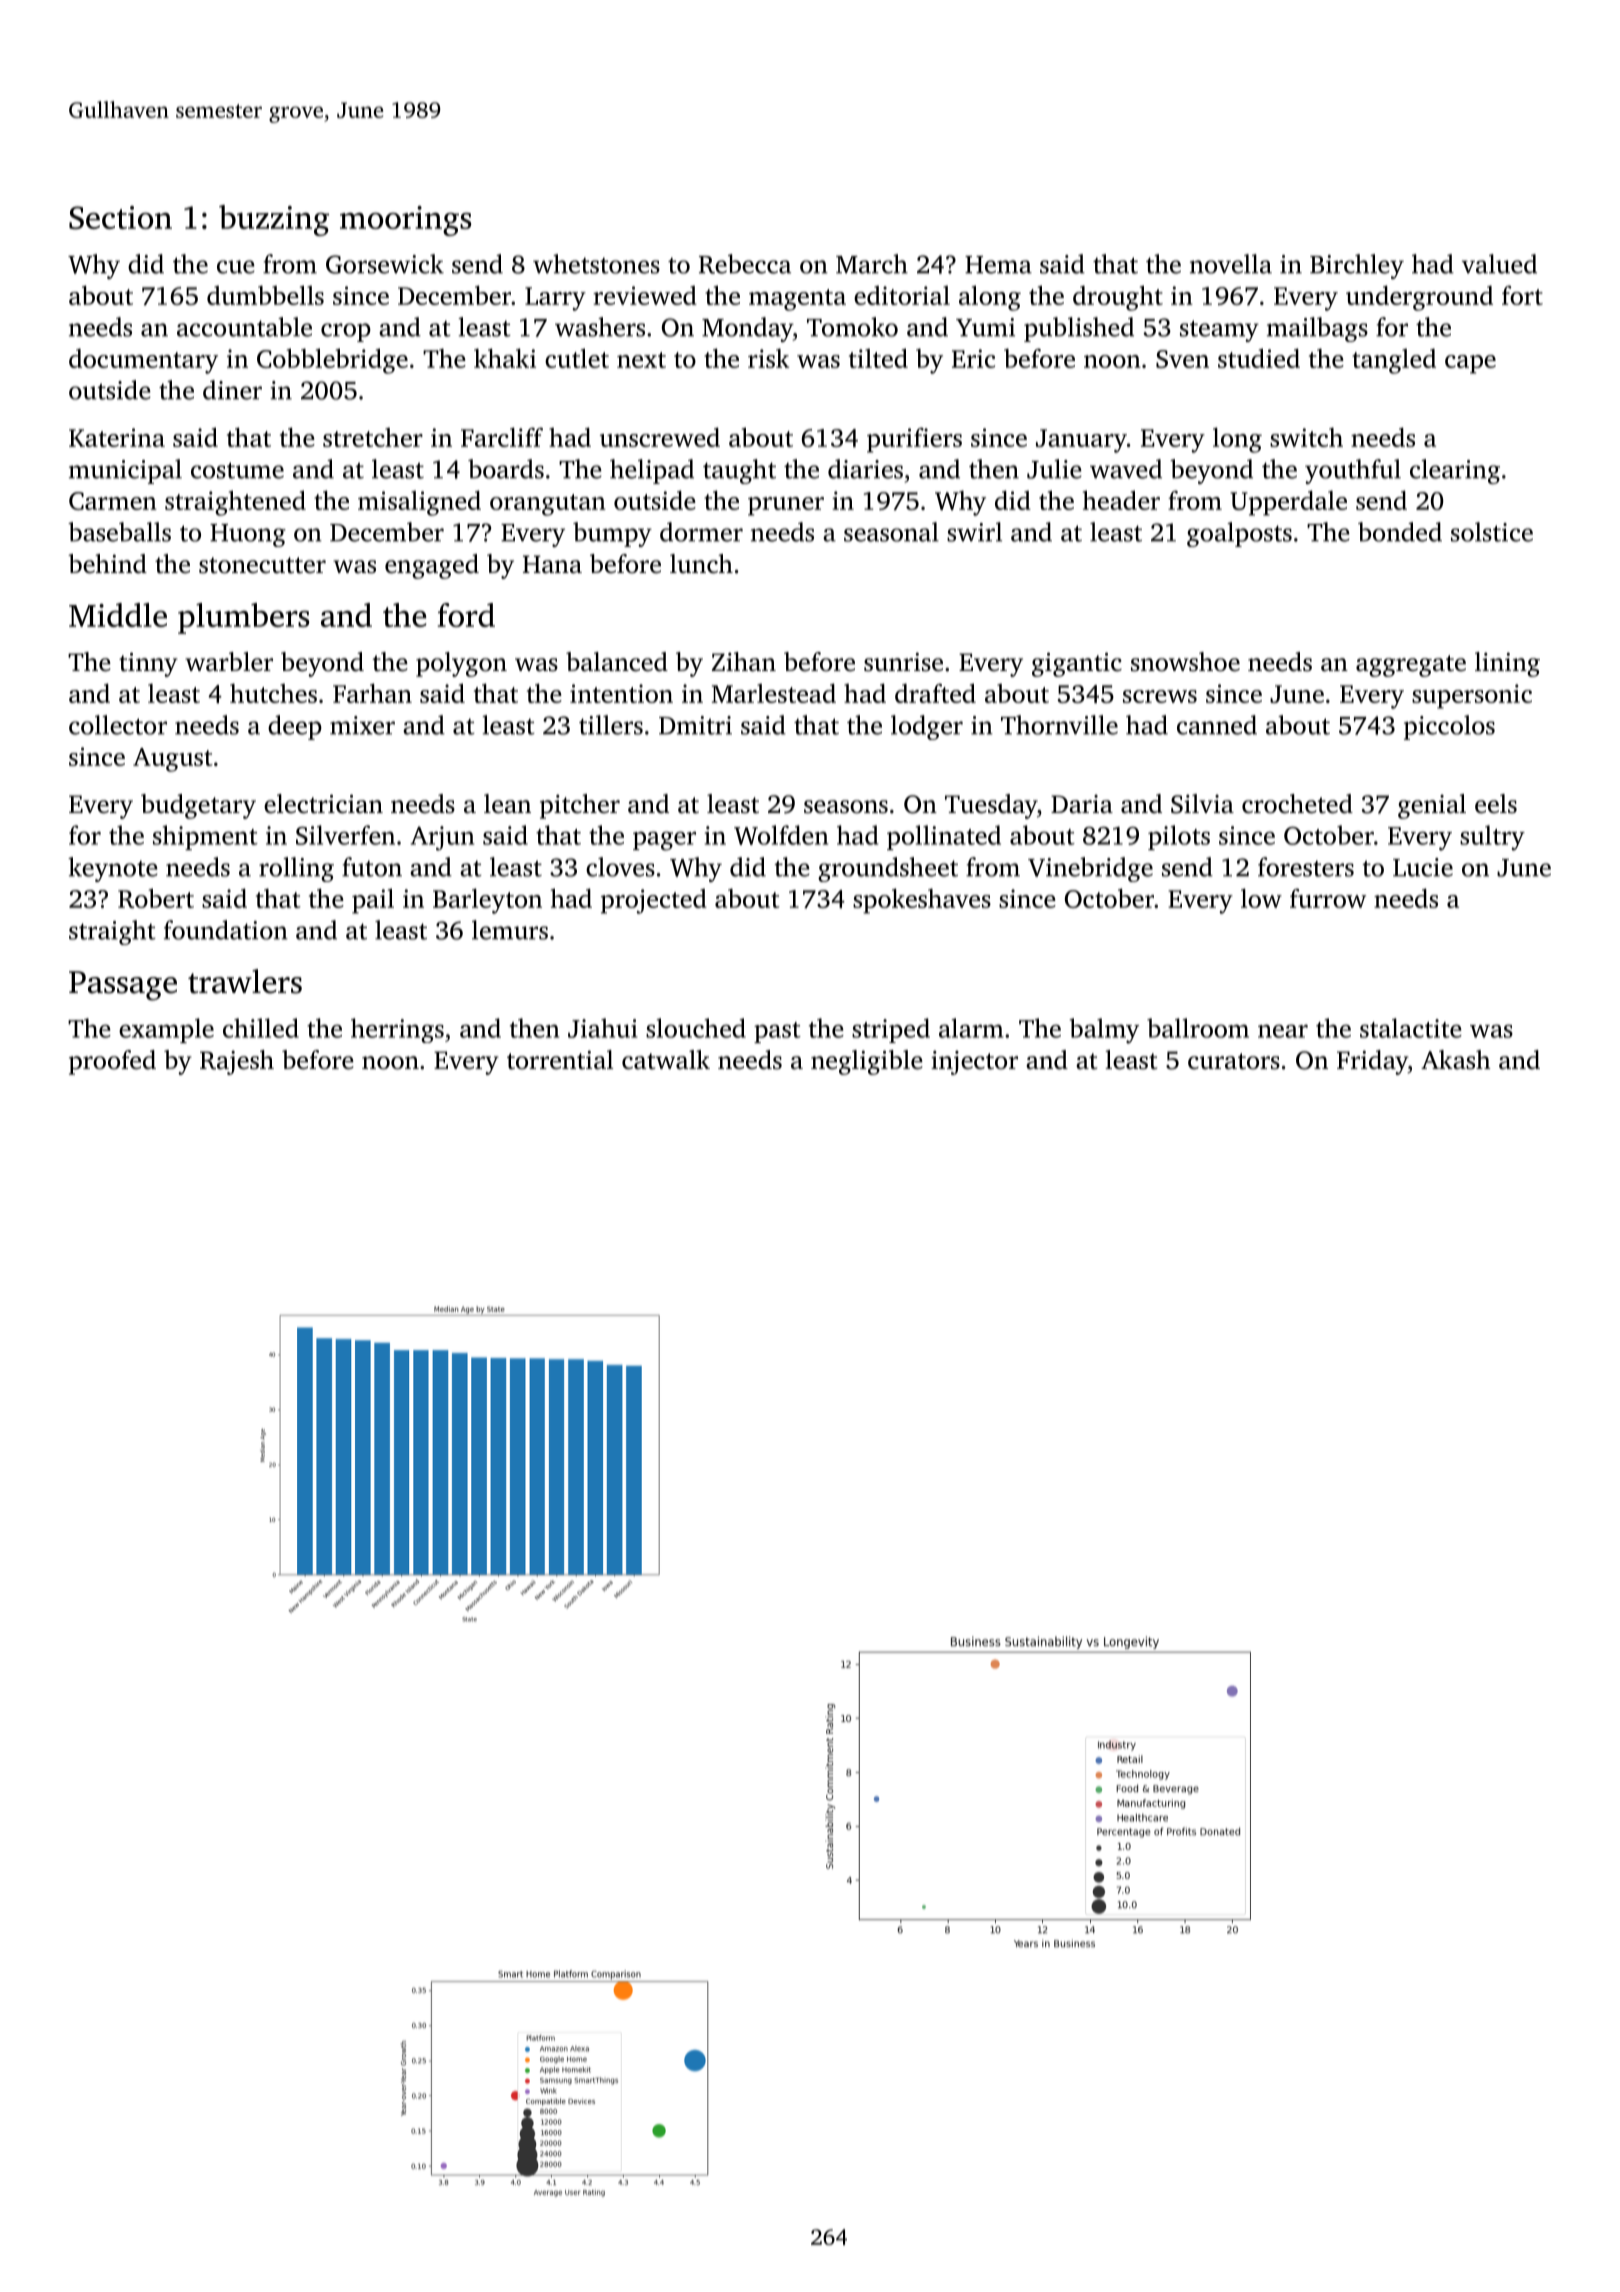 The image size is (1620, 2292). What do you see at coordinates (552, 564) in the document?
I see `Hana` at bounding box center [552, 564].
